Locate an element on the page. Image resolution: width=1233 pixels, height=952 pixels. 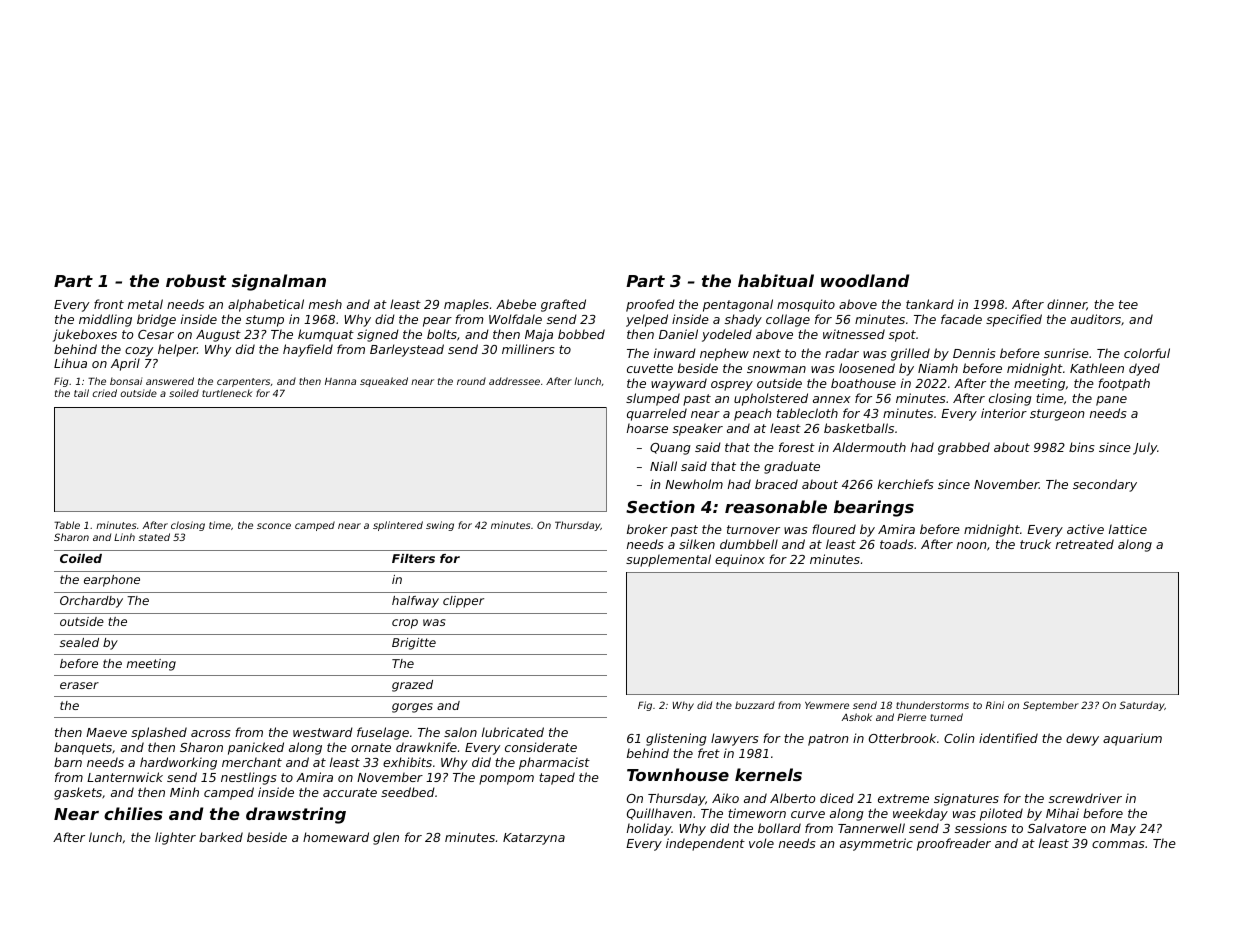
noon is located at coordinates (971, 545).
